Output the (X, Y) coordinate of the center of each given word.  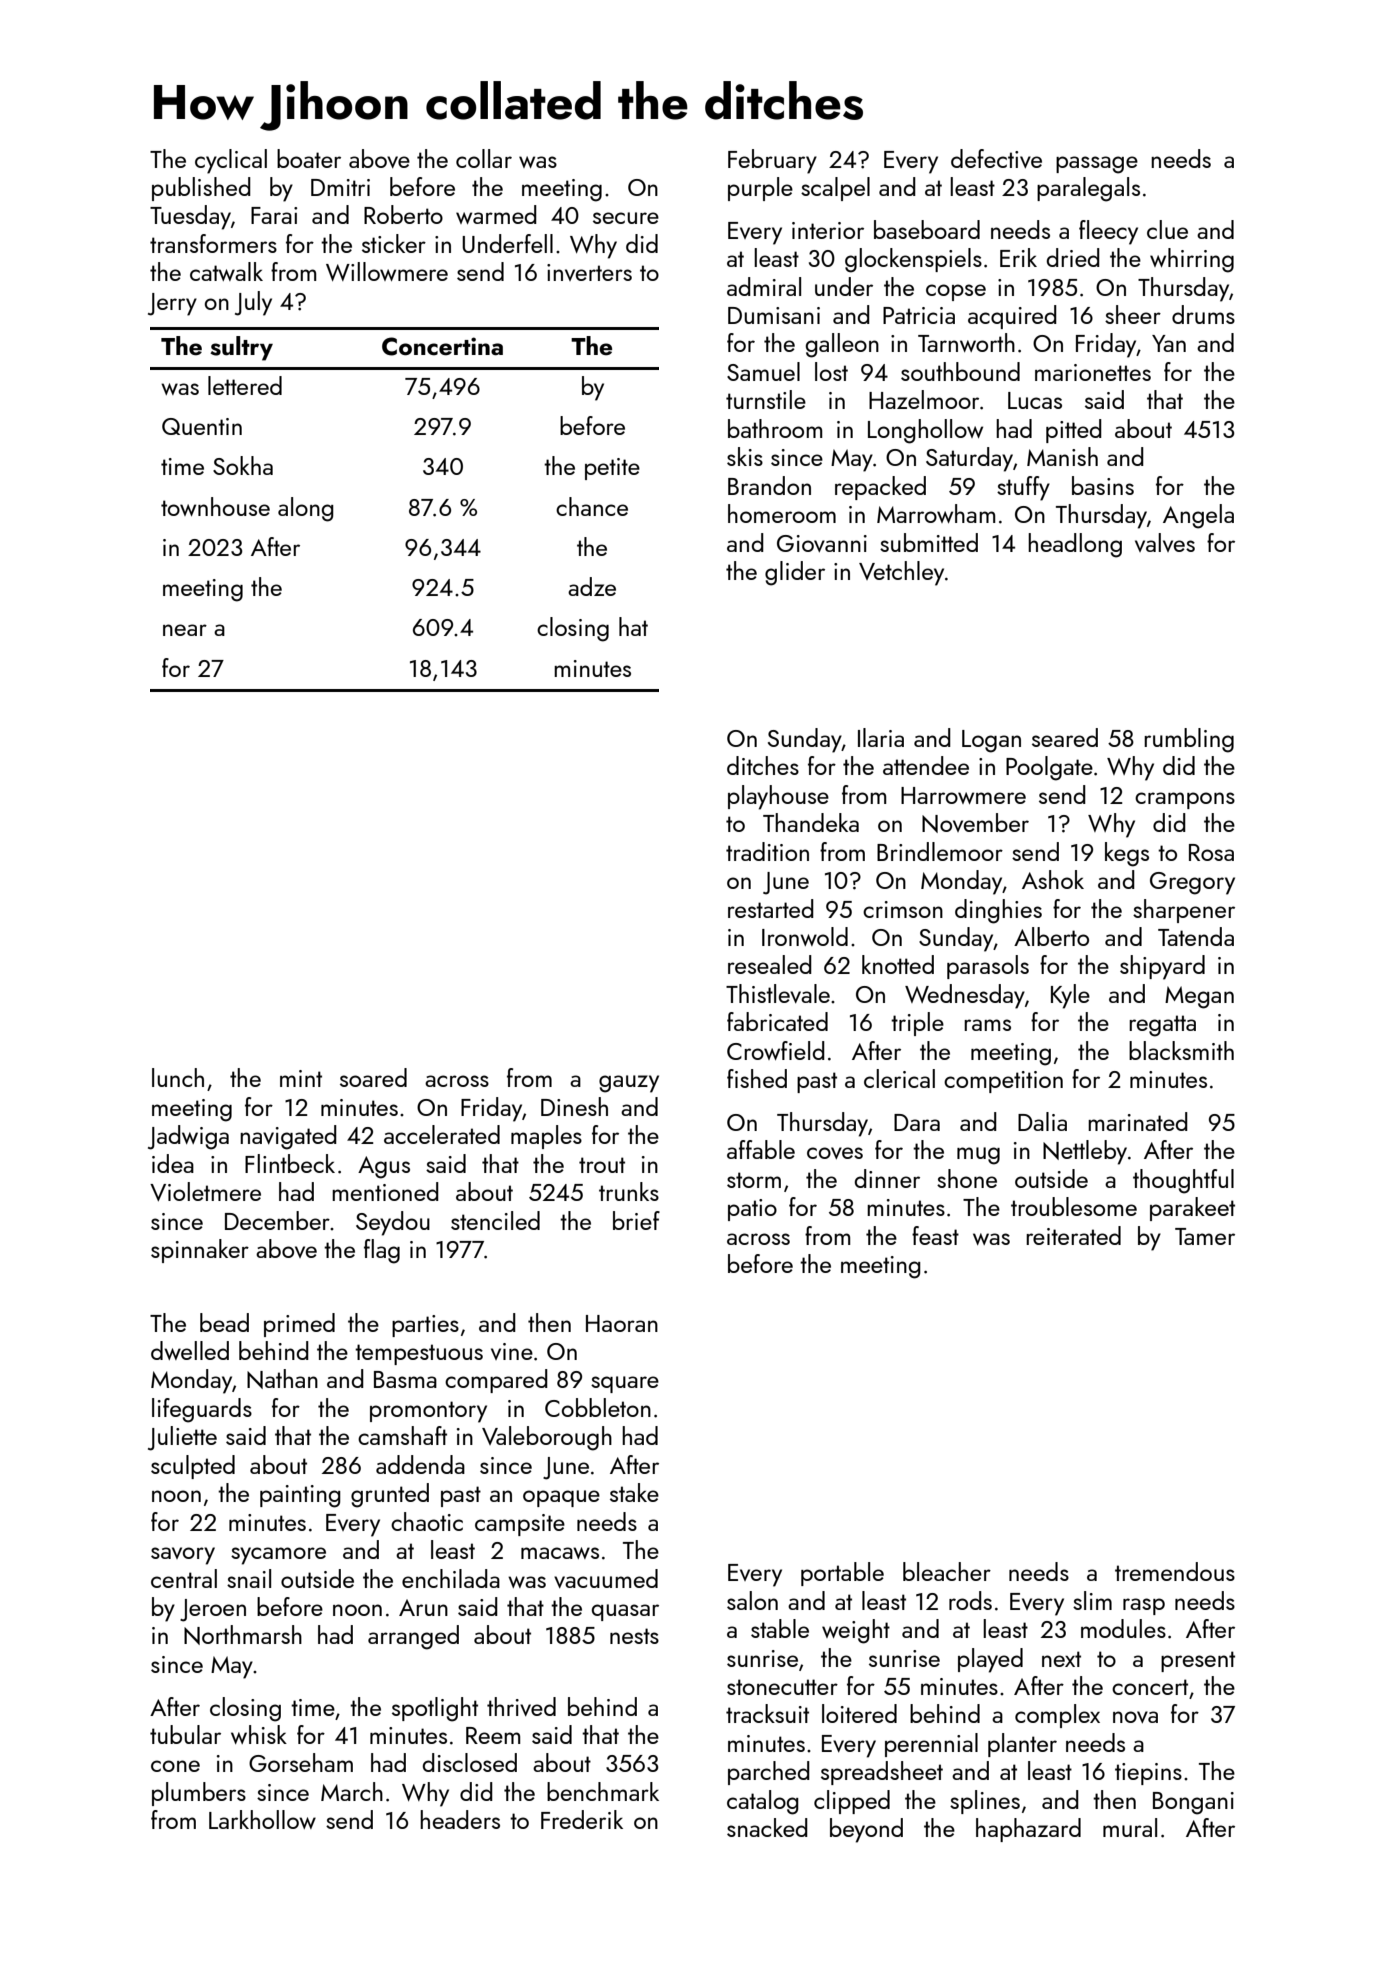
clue (1167, 229)
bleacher (947, 1571)
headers (460, 1819)
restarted (771, 908)
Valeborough (547, 1438)
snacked (767, 1827)
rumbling (1189, 740)
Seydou (393, 1223)
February (772, 161)
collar (484, 158)
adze (592, 586)
